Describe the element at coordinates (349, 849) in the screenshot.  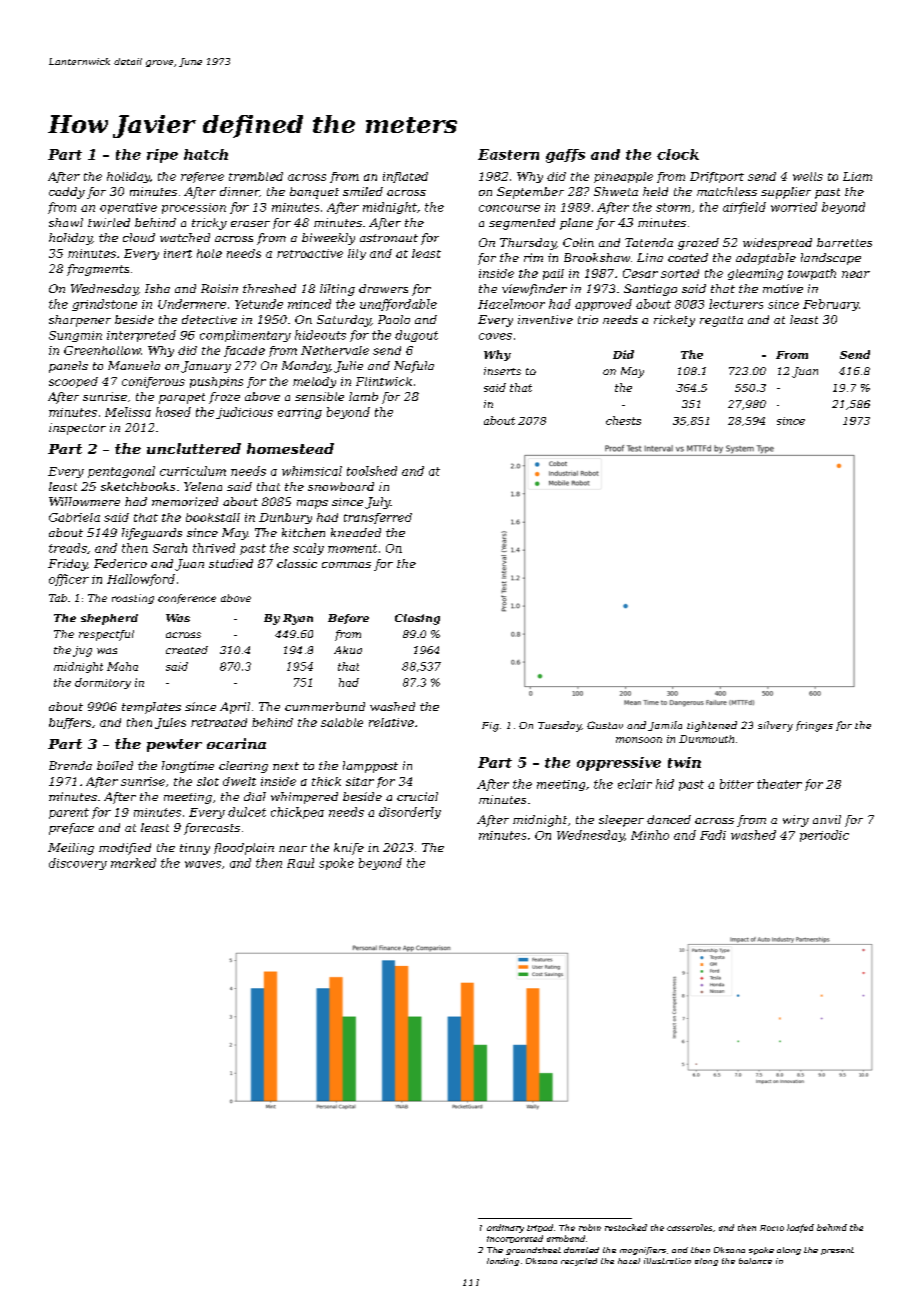
I see `knife` at that location.
